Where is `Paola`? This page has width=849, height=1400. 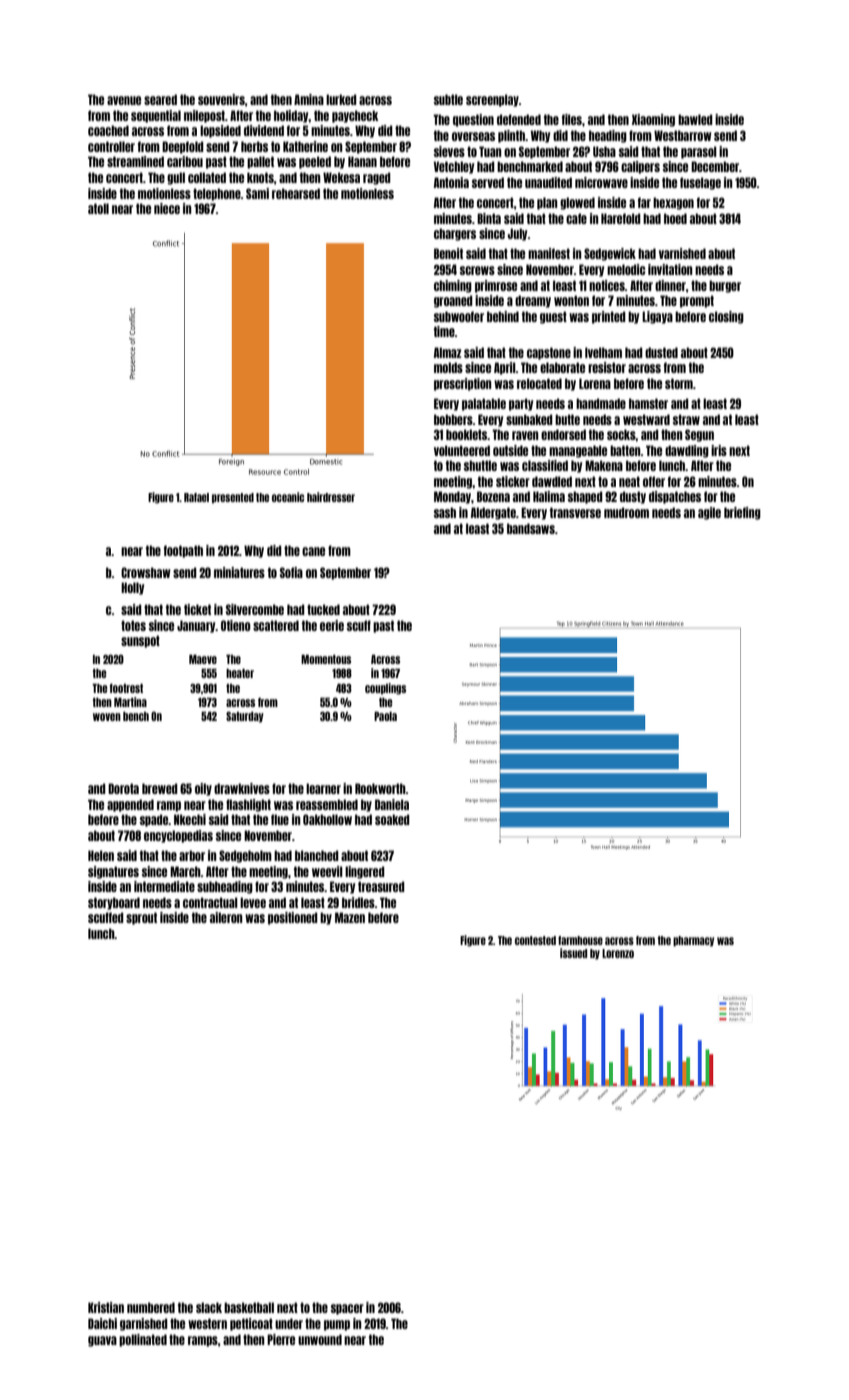 Paola is located at coordinates (385, 716).
